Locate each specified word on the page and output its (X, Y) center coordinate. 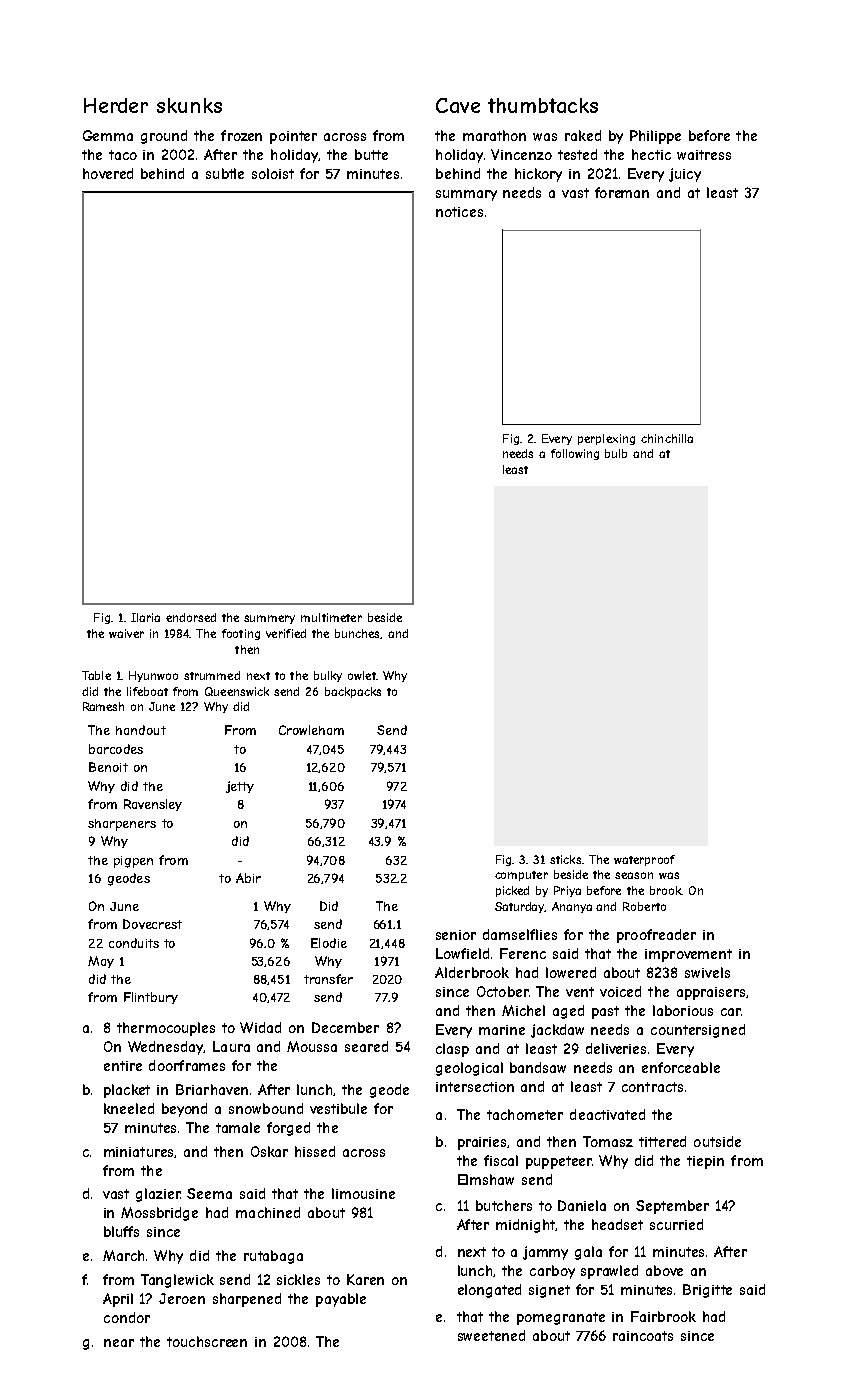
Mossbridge (159, 1214)
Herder (116, 105)
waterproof (644, 860)
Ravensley (153, 805)
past (605, 1012)
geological (469, 1069)
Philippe (655, 137)
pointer (293, 137)
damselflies (520, 934)
